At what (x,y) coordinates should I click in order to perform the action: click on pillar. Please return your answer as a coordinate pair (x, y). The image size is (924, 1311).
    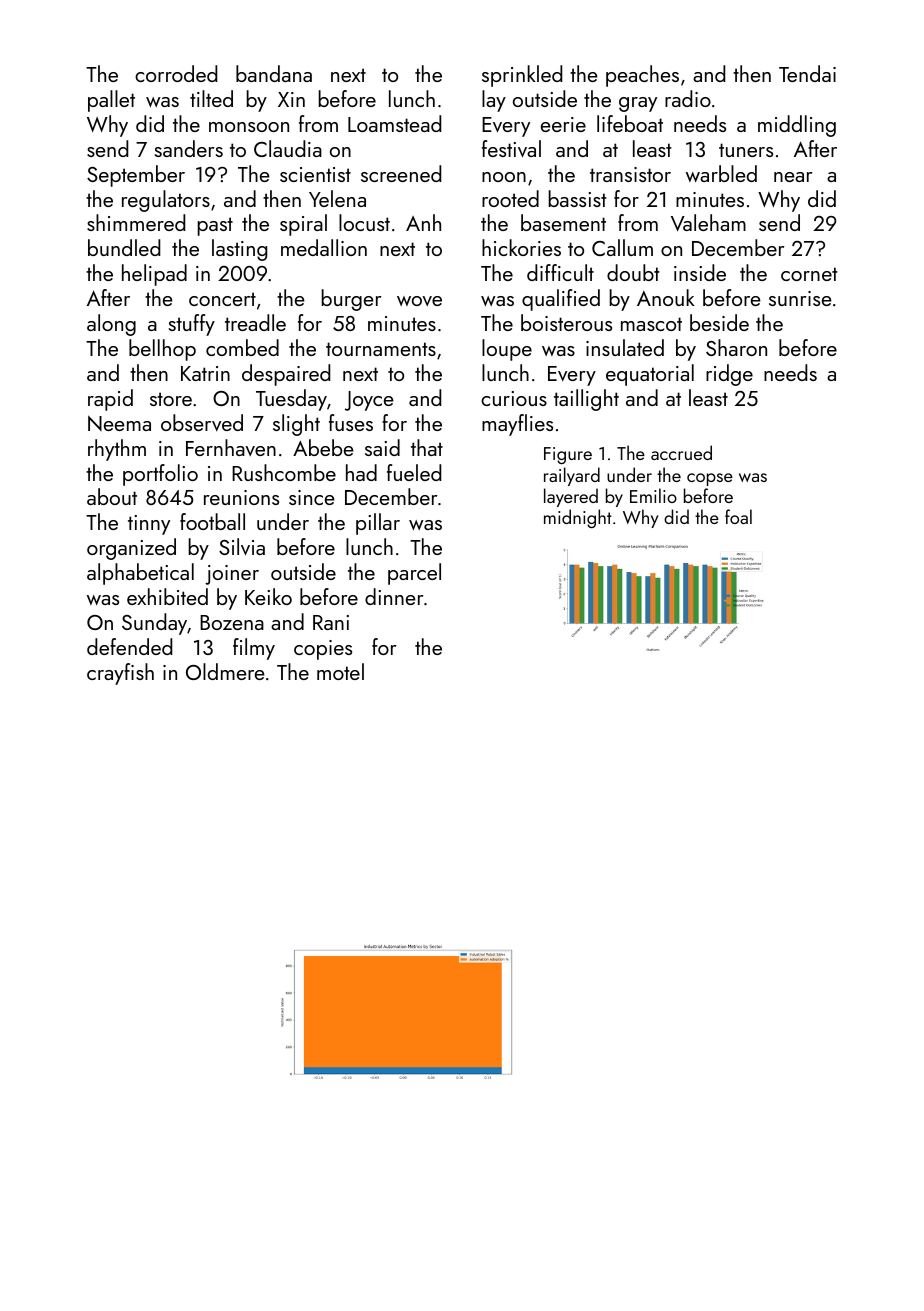
    Looking at the image, I should click on (378, 524).
